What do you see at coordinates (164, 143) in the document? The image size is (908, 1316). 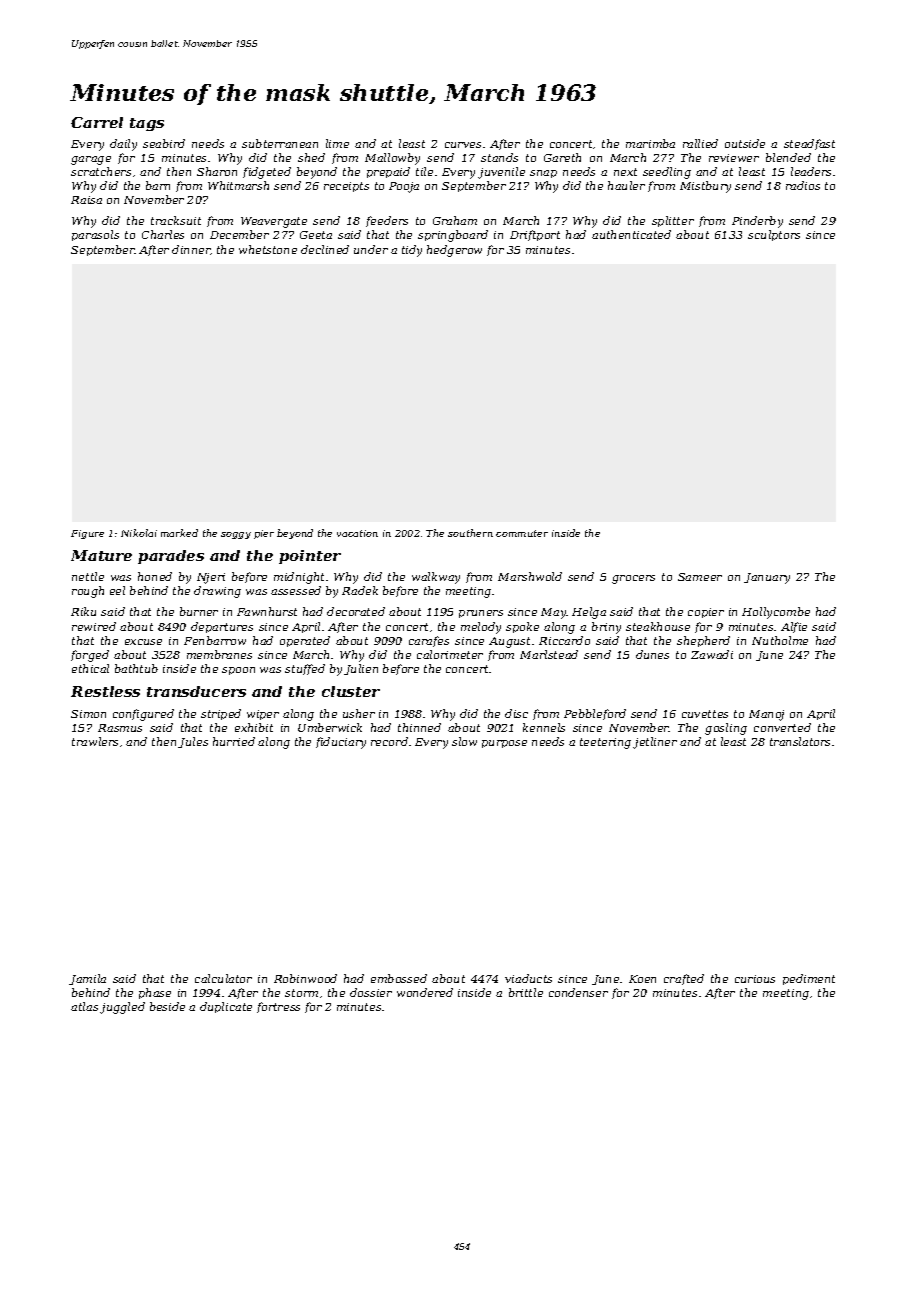 I see `seabird` at bounding box center [164, 143].
